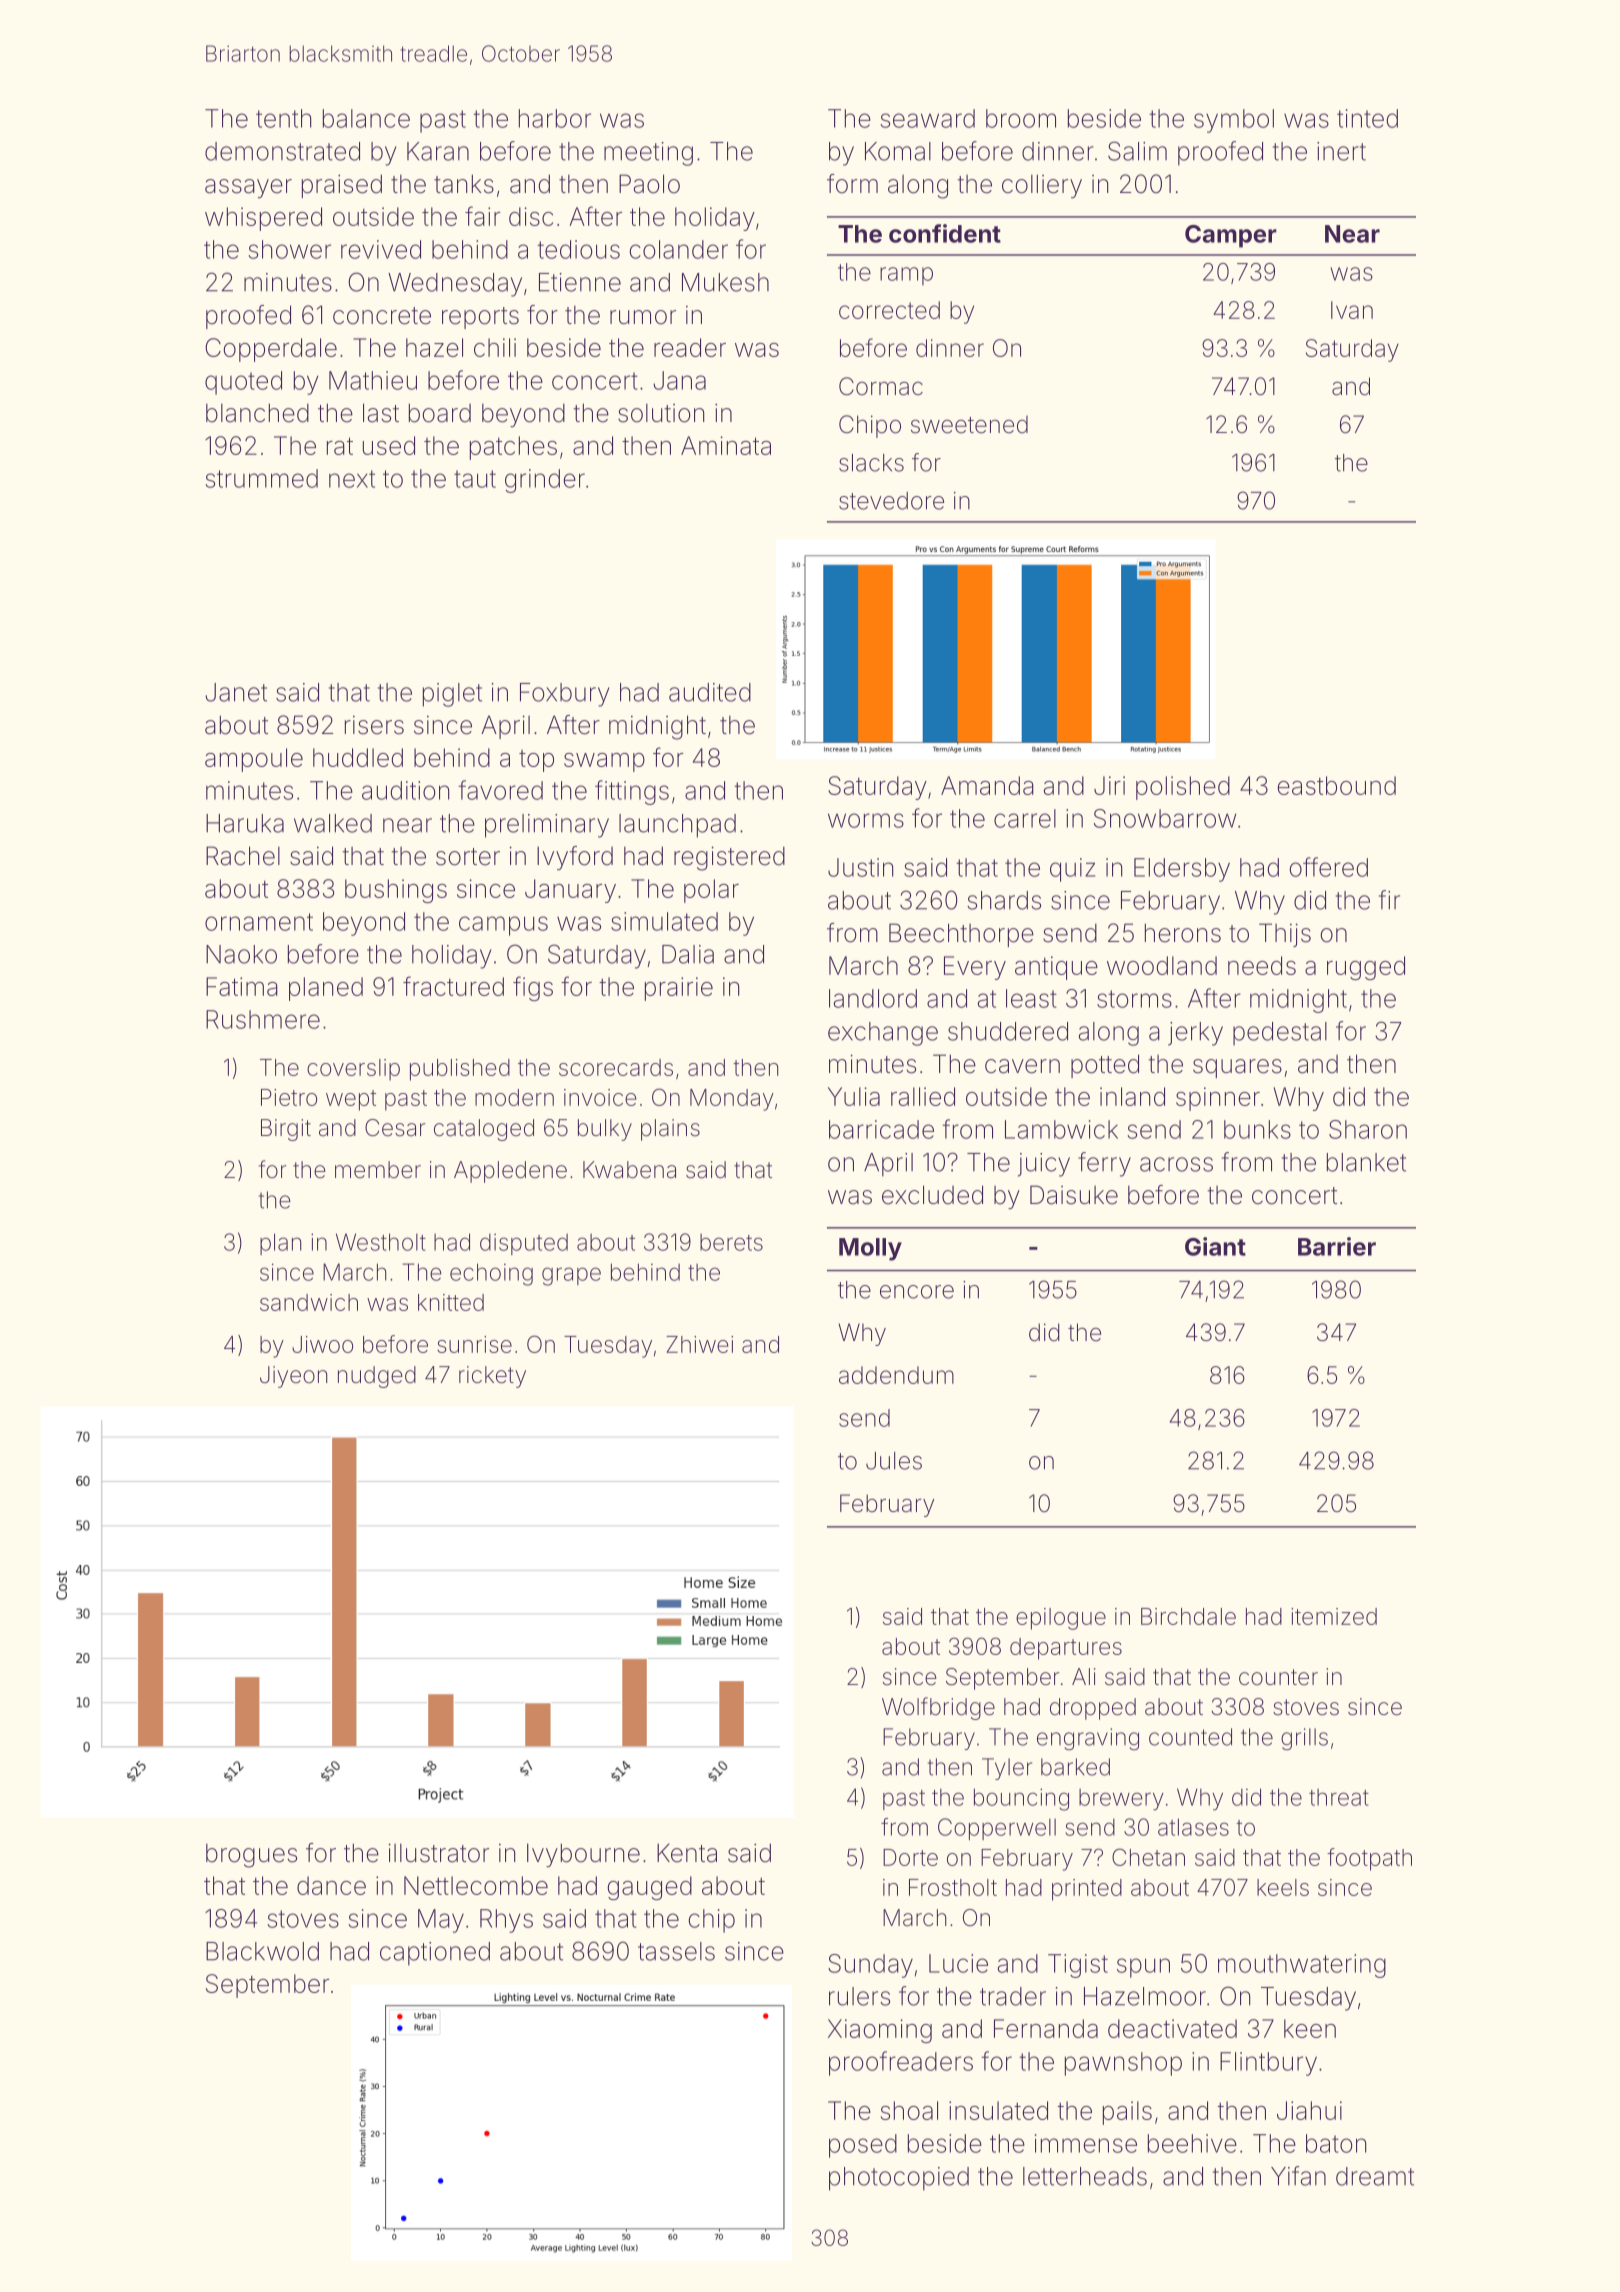 The width and height of the screenshot is (1620, 2292). Describe the element at coordinates (1334, 1616) in the screenshot. I see `itemized` at that location.
